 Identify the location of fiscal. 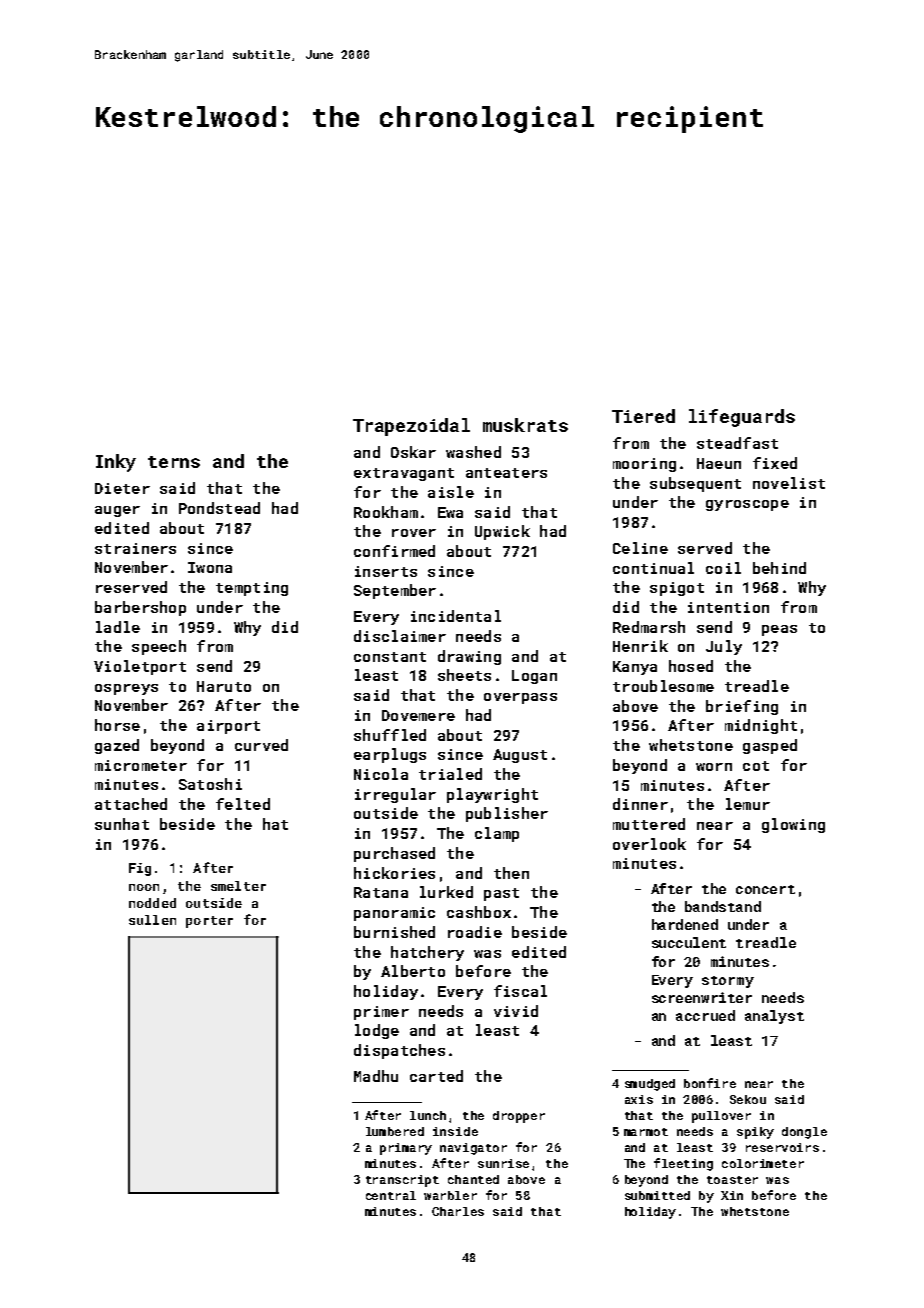
(520, 991).
